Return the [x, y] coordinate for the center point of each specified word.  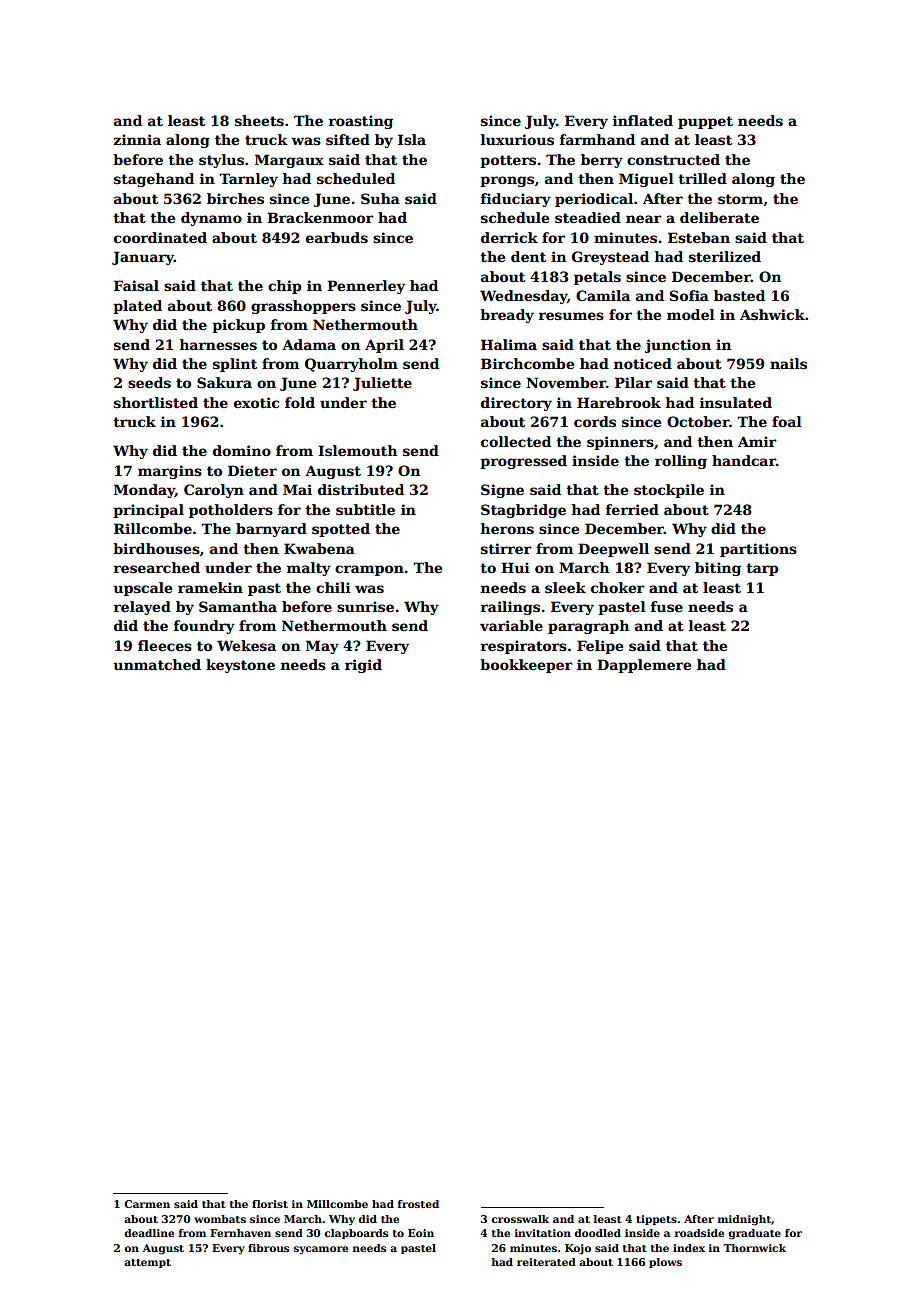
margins [170, 472]
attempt [147, 1263]
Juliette [382, 384]
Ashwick [772, 314]
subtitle [365, 509]
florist [270, 1204]
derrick [509, 237]
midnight [744, 1220]
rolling [681, 462]
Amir [757, 441]
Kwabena [319, 548]
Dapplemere [644, 666]
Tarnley [248, 180]
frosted [418, 1204]
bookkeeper [526, 666]
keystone [240, 666]
